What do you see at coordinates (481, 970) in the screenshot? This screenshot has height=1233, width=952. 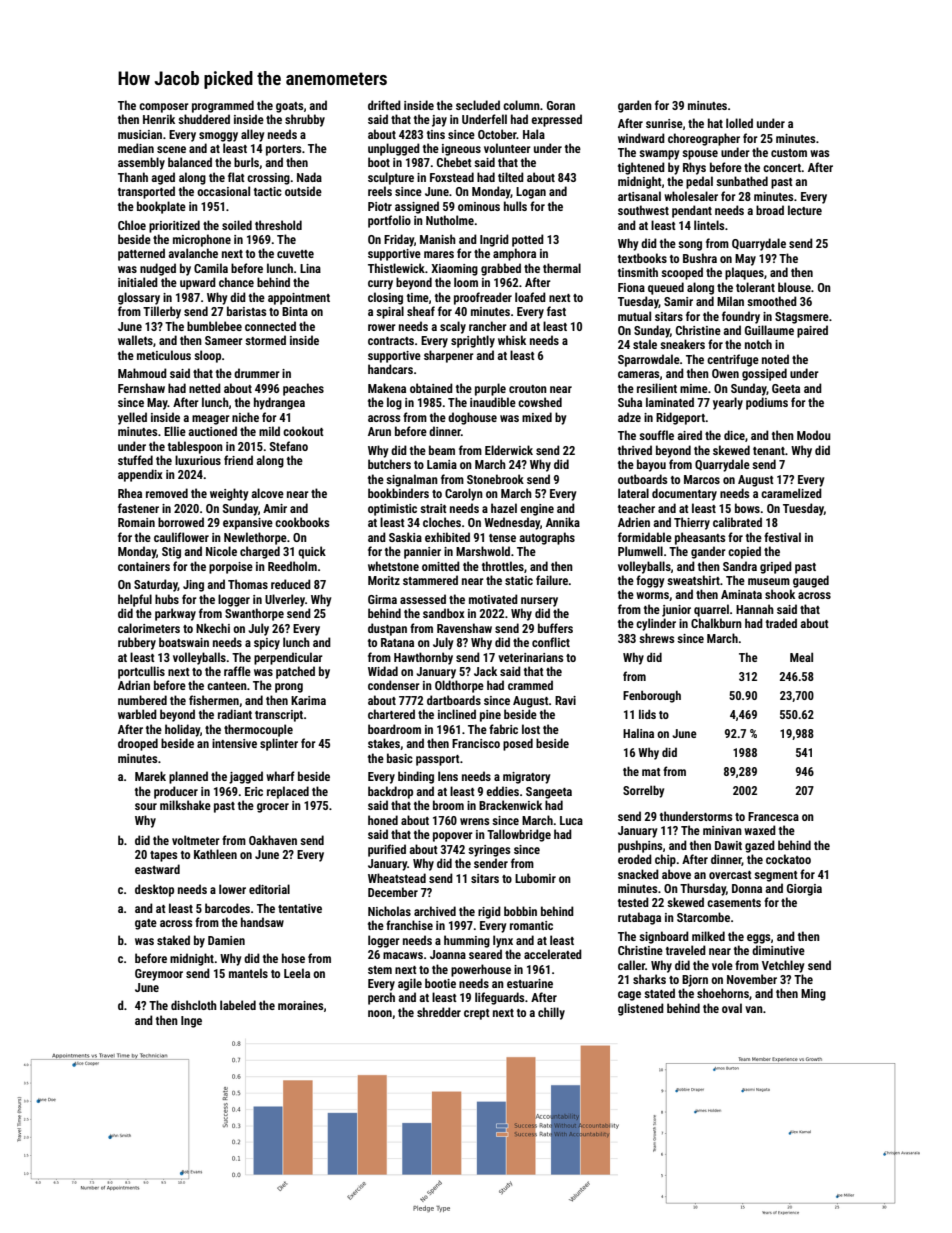 I see `powerhouse` at bounding box center [481, 970].
